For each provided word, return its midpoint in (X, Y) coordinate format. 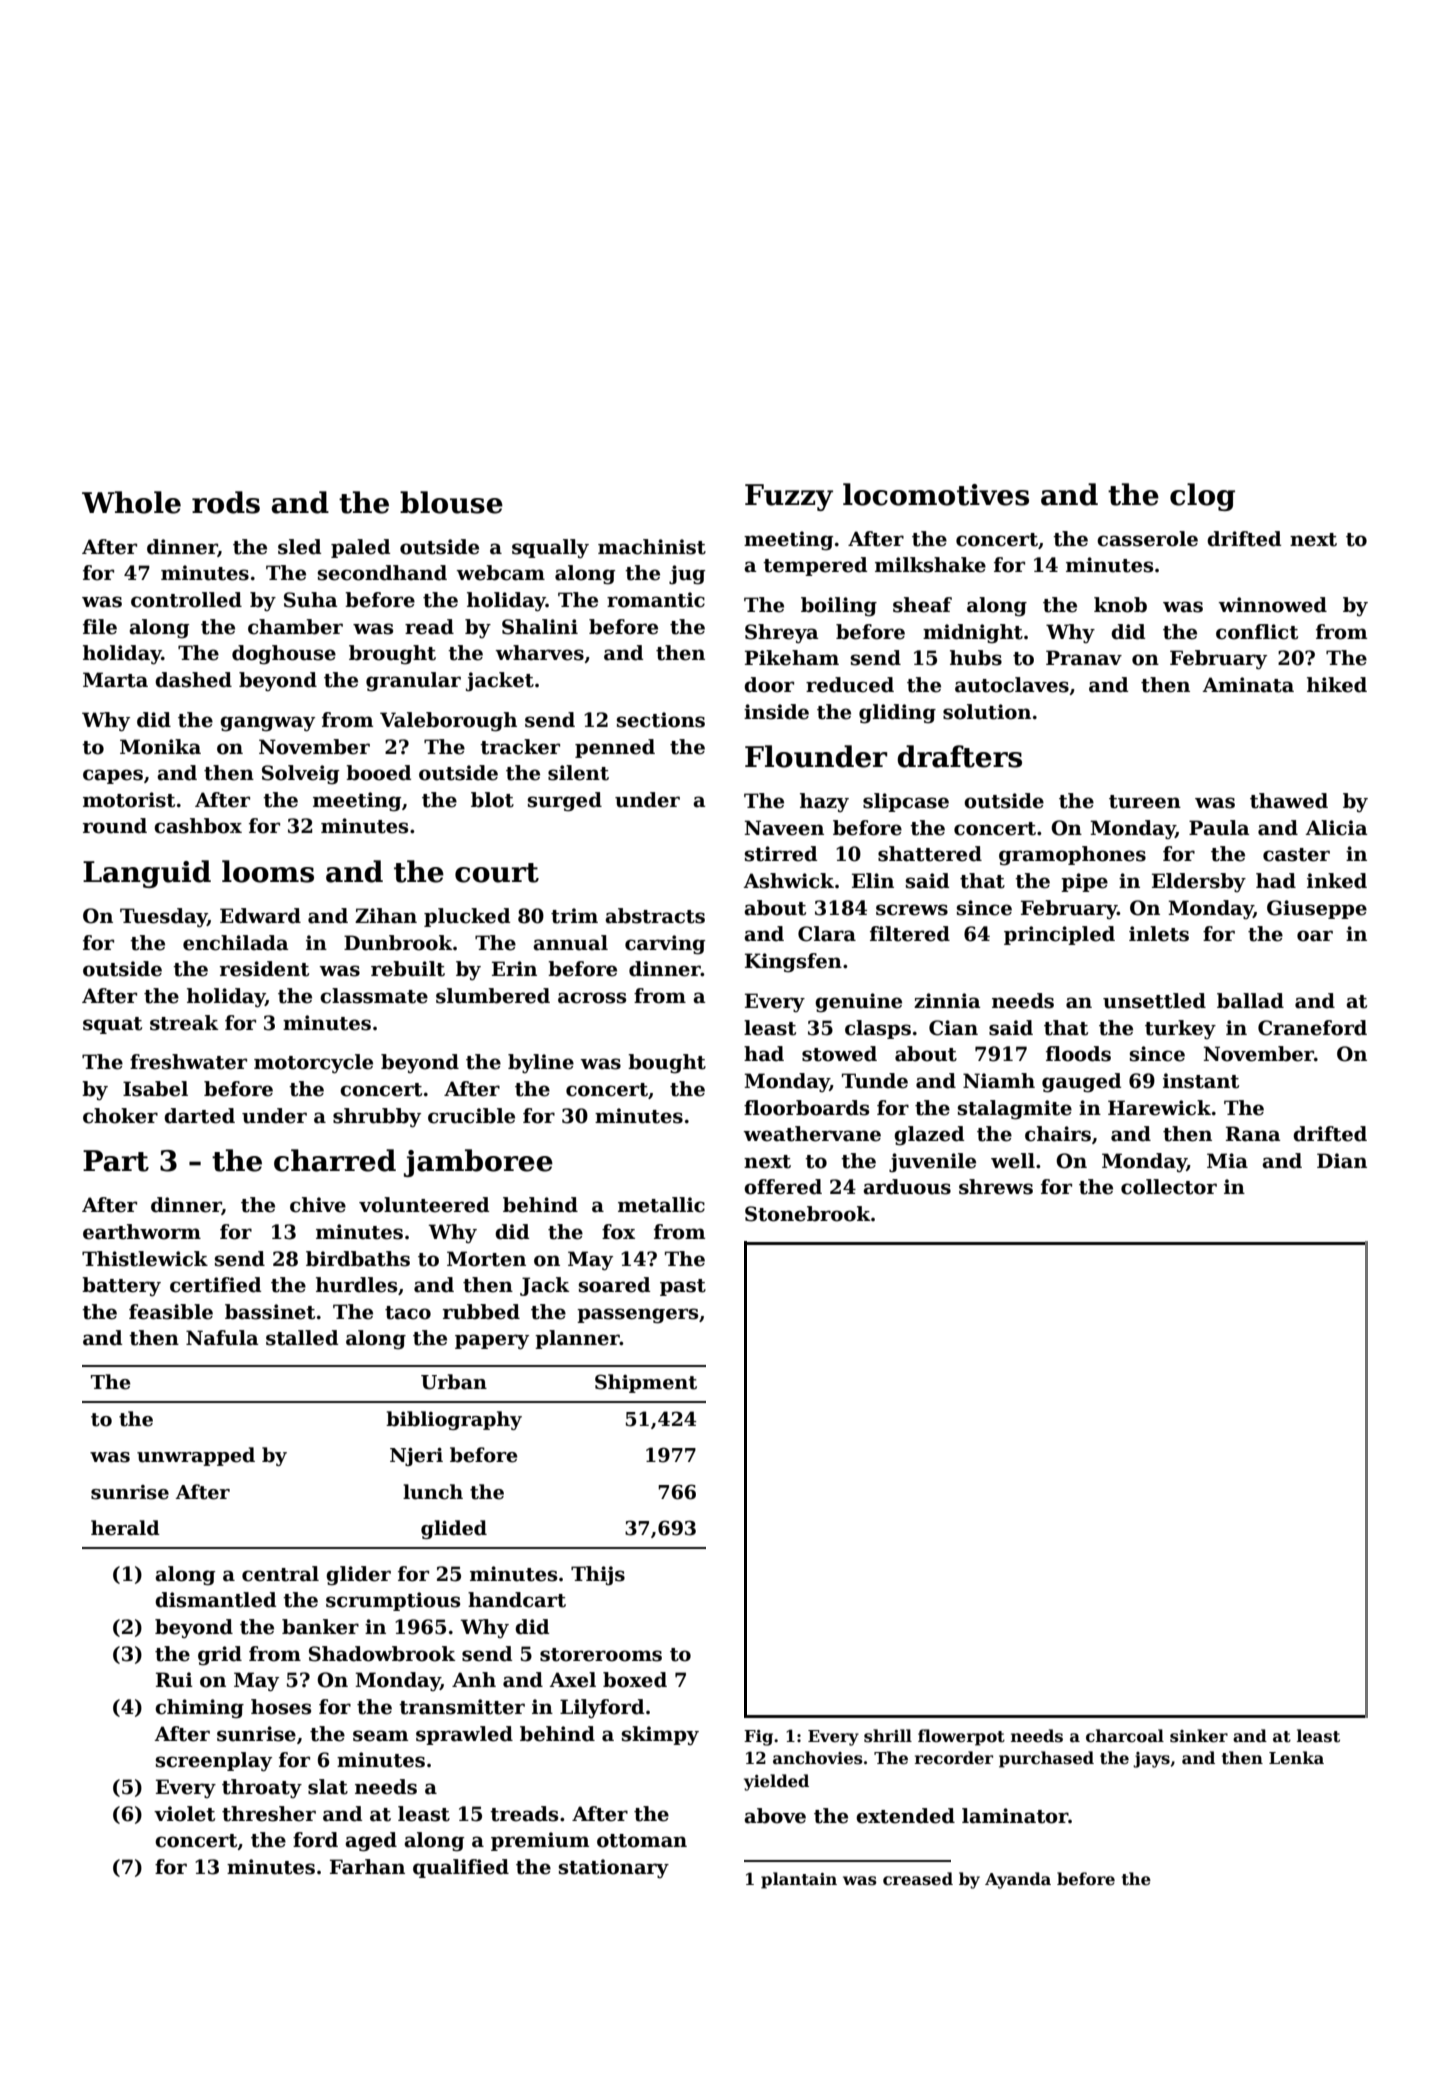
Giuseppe (1317, 909)
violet (184, 1814)
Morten (486, 1259)
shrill (888, 1736)
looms (268, 871)
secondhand (382, 573)
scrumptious (393, 1601)
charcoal (1125, 1736)
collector (1169, 1187)
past (683, 1287)
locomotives (936, 494)
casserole (1147, 539)
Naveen (784, 828)
